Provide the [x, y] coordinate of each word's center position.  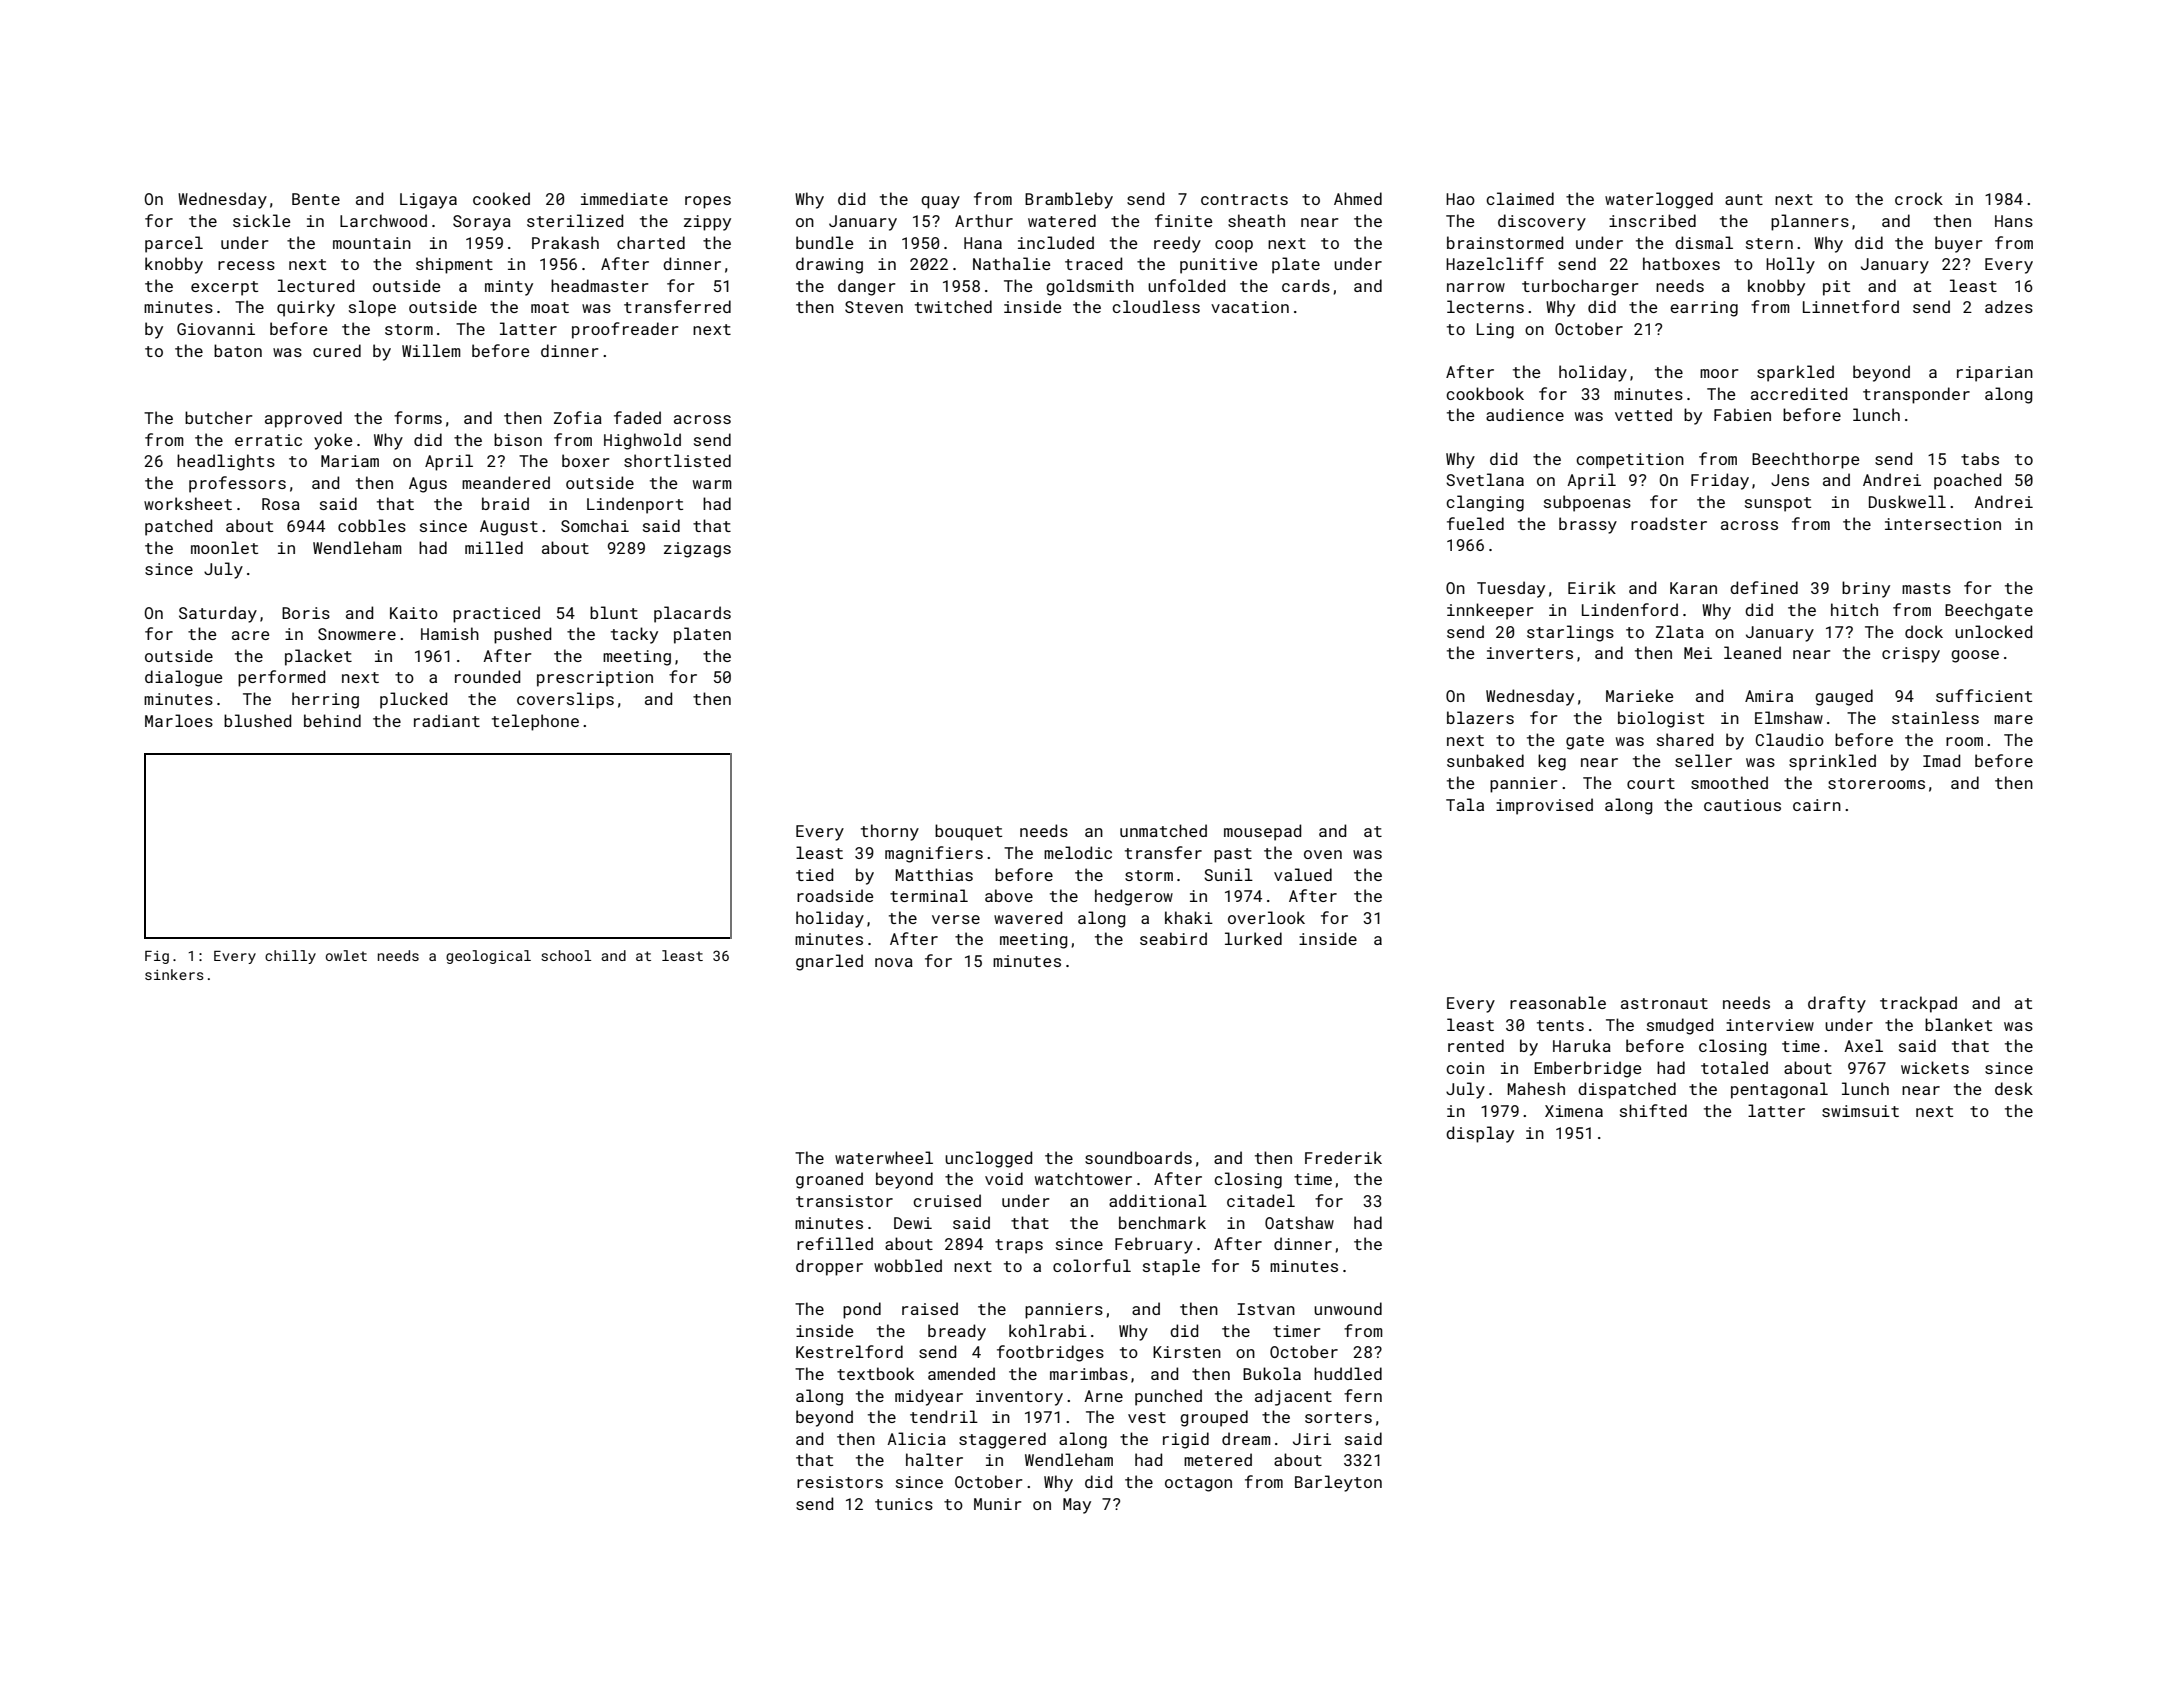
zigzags [697, 550]
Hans [2014, 221]
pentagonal [1779, 1090]
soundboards [1138, 1157]
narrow [1476, 287]
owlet [346, 955]
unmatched [1163, 830]
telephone [535, 722]
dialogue [183, 678]
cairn [1817, 805]
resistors [840, 1482]
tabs [1980, 458]
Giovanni [216, 329]
